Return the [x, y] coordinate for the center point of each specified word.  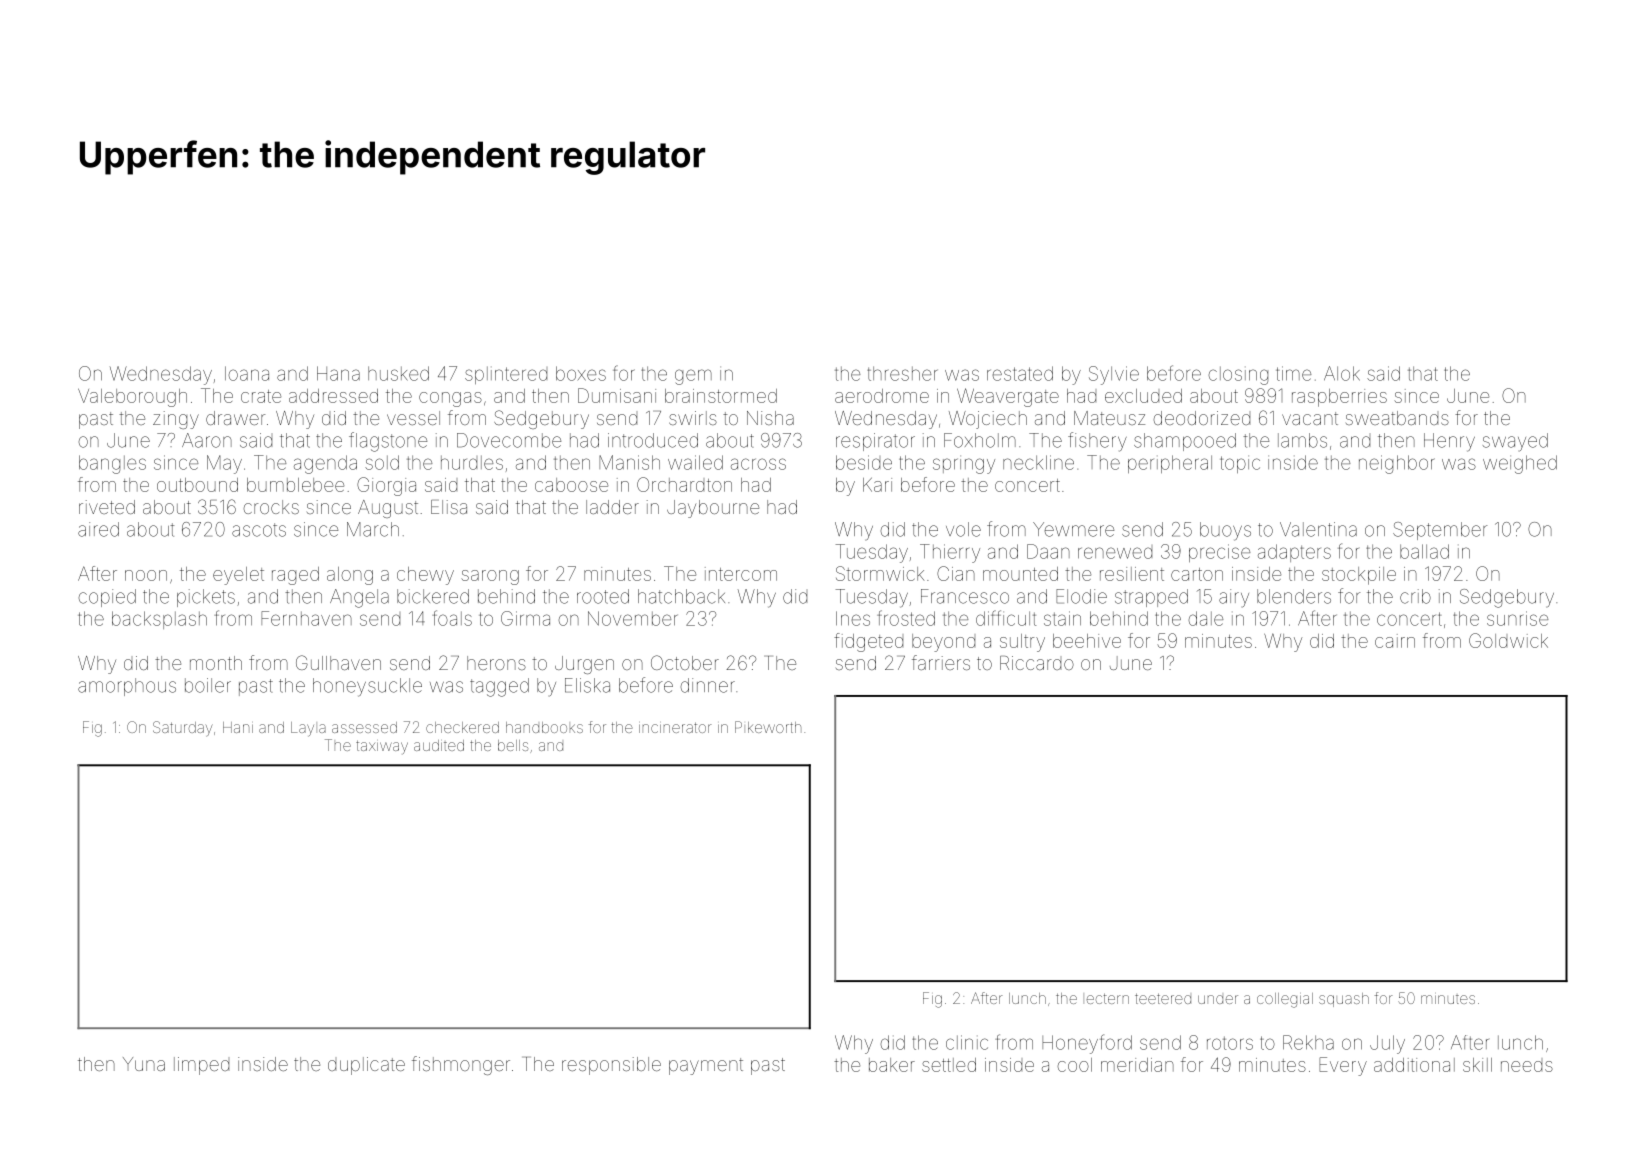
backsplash [159, 620]
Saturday [183, 729]
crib [1415, 596]
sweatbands [1397, 418]
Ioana [247, 373]
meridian [1137, 1065]
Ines [853, 618]
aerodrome [882, 396]
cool [1074, 1065]
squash [1344, 1000]
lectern [1108, 998]
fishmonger [461, 1065]
